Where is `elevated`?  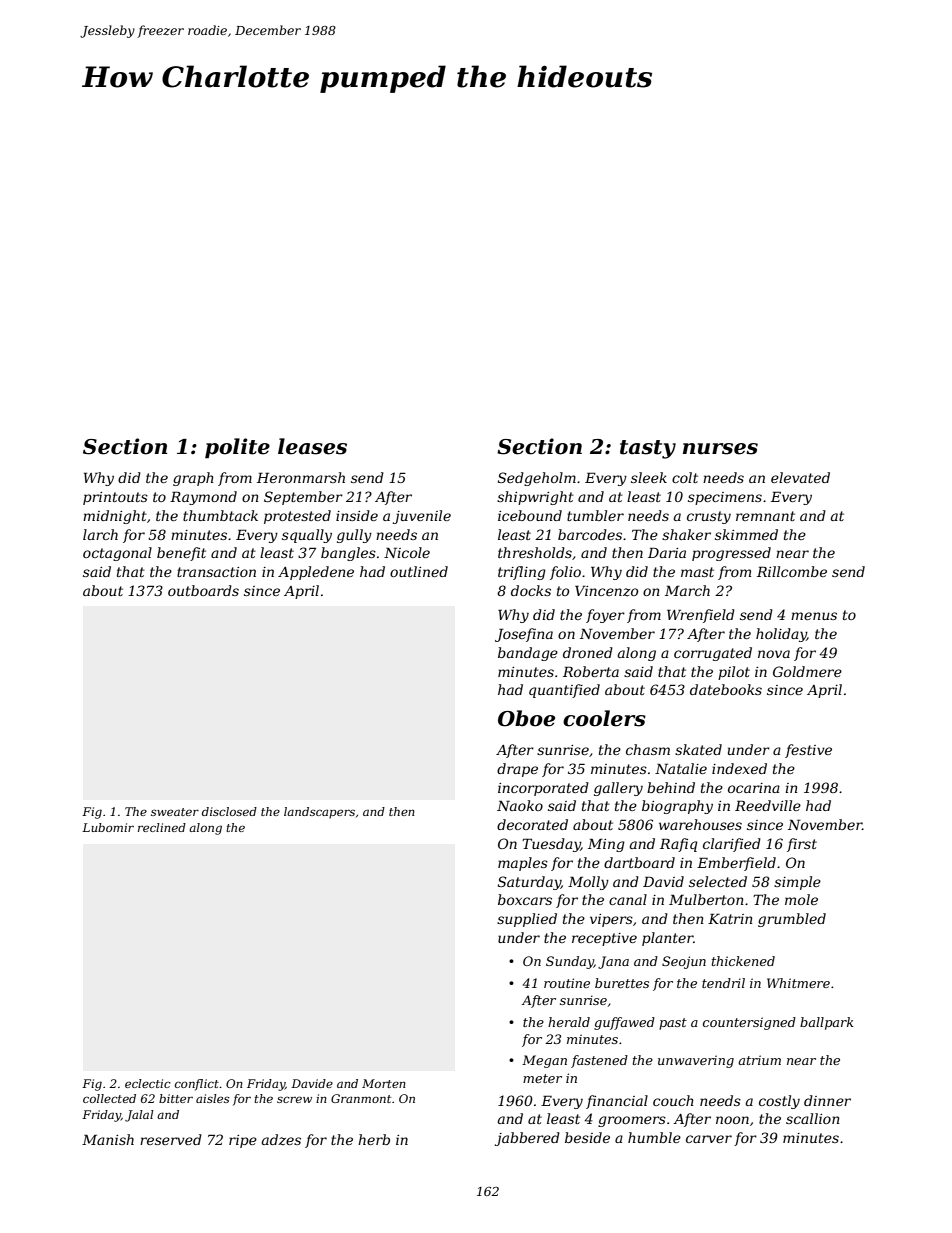 elevated is located at coordinates (800, 477).
